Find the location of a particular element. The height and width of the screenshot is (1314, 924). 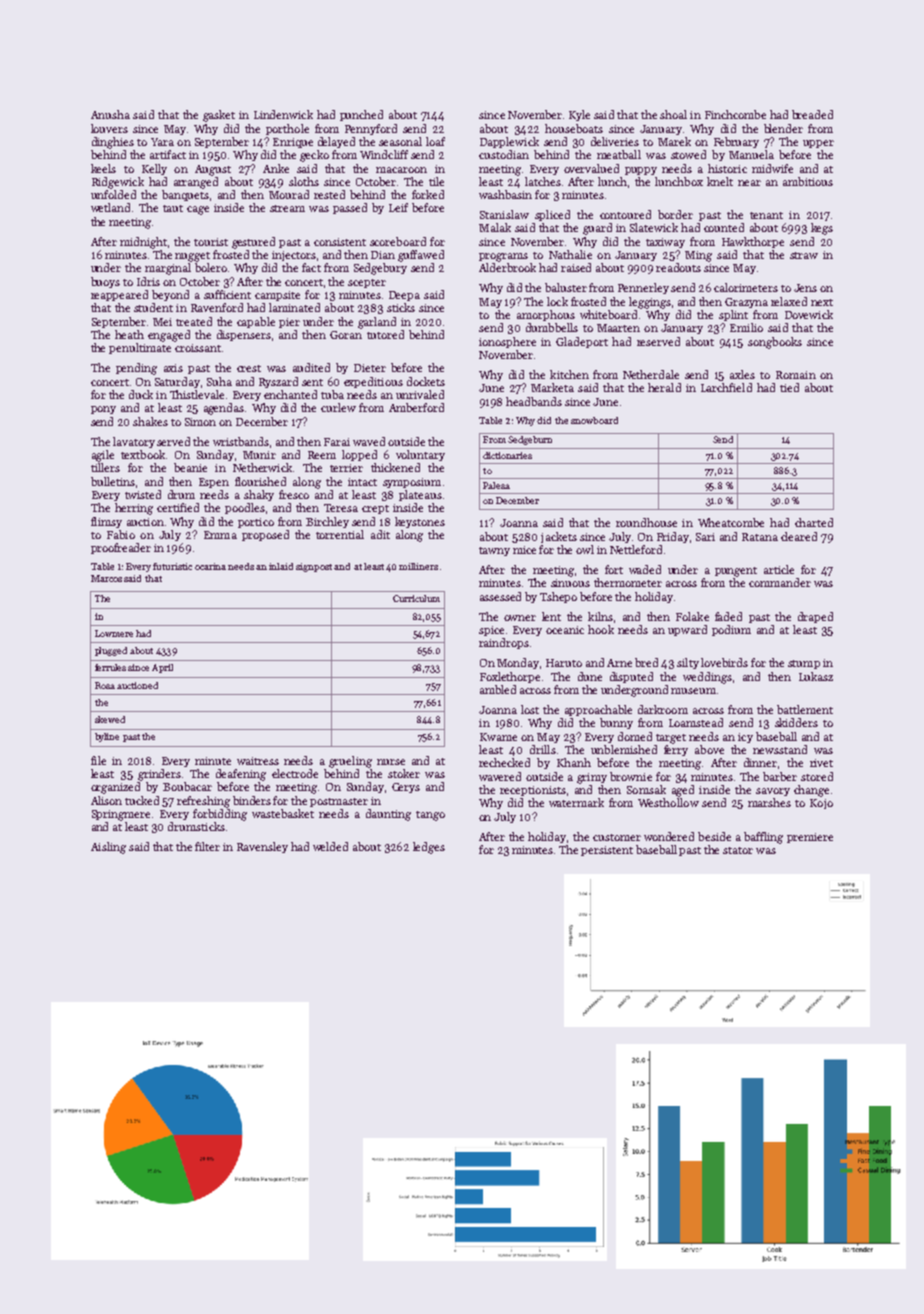

Idris is located at coordinates (148, 281).
